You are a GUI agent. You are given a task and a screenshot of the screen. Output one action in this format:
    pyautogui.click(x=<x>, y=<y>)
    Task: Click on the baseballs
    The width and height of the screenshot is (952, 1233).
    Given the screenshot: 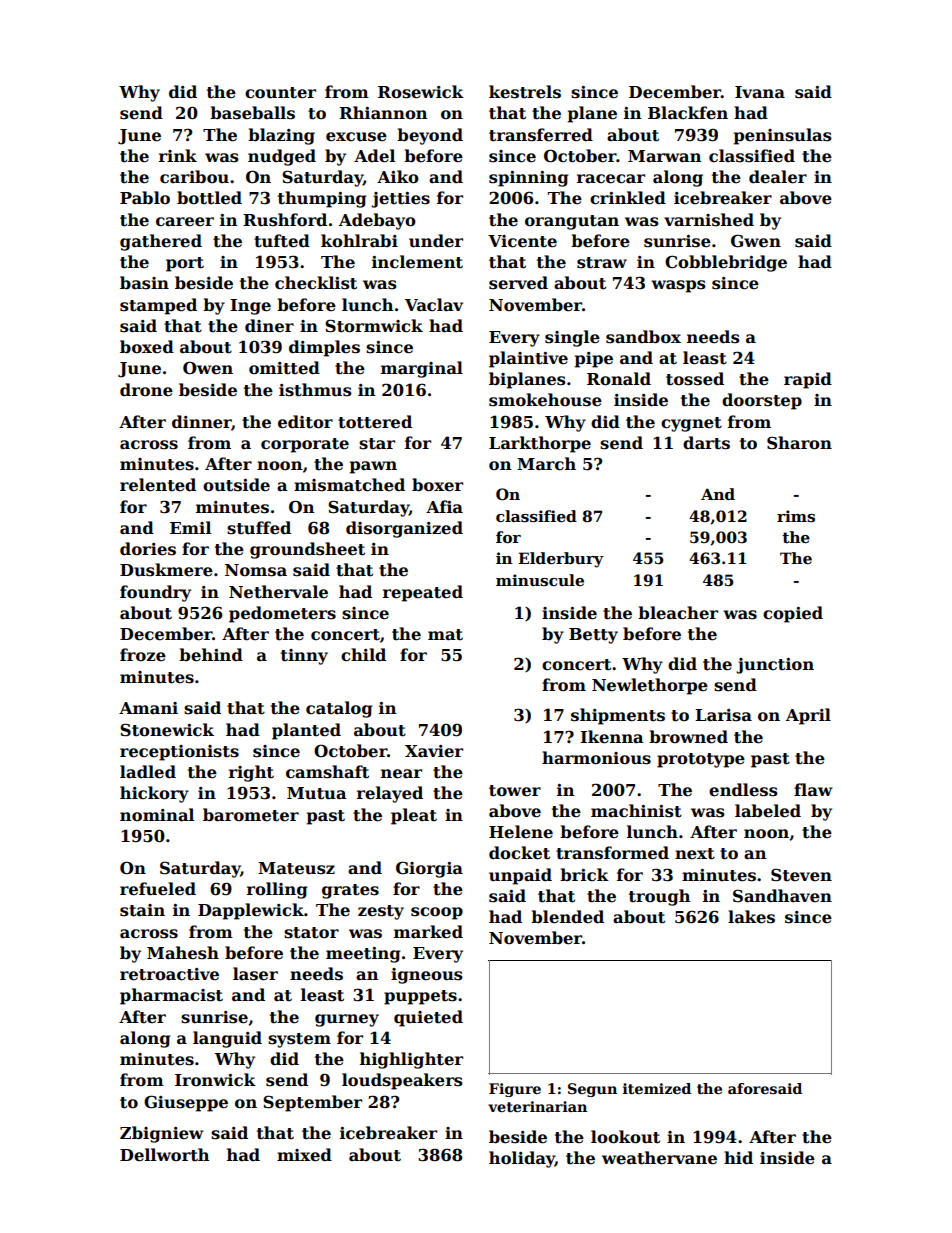 What is the action you would take?
    pyautogui.click(x=252, y=113)
